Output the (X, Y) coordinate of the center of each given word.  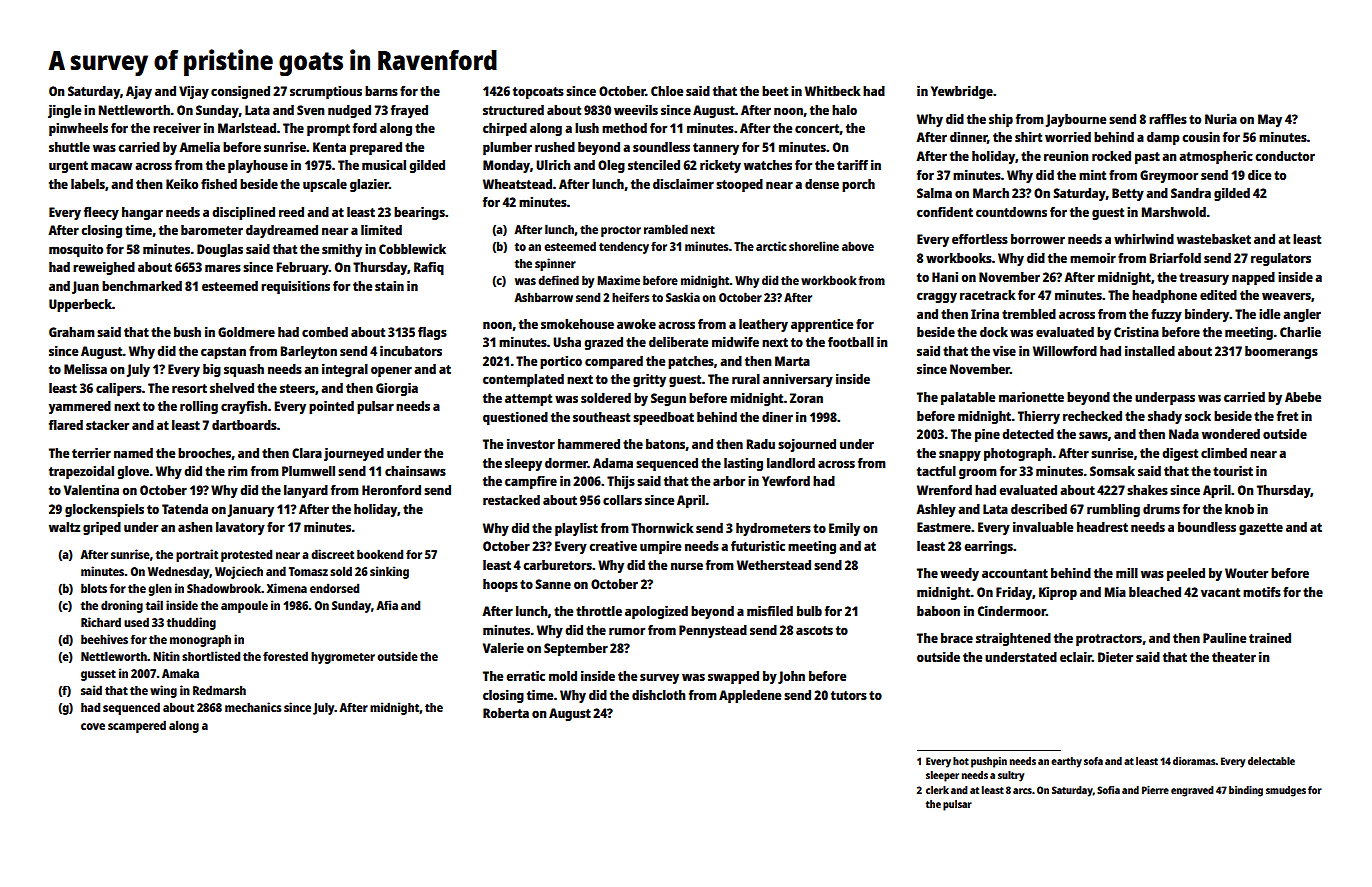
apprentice (822, 325)
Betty (1128, 194)
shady (1165, 417)
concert (817, 128)
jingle (64, 111)
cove (93, 726)
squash (244, 370)
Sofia (1108, 790)
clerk (937, 790)
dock (994, 332)
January (250, 510)
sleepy (523, 464)
